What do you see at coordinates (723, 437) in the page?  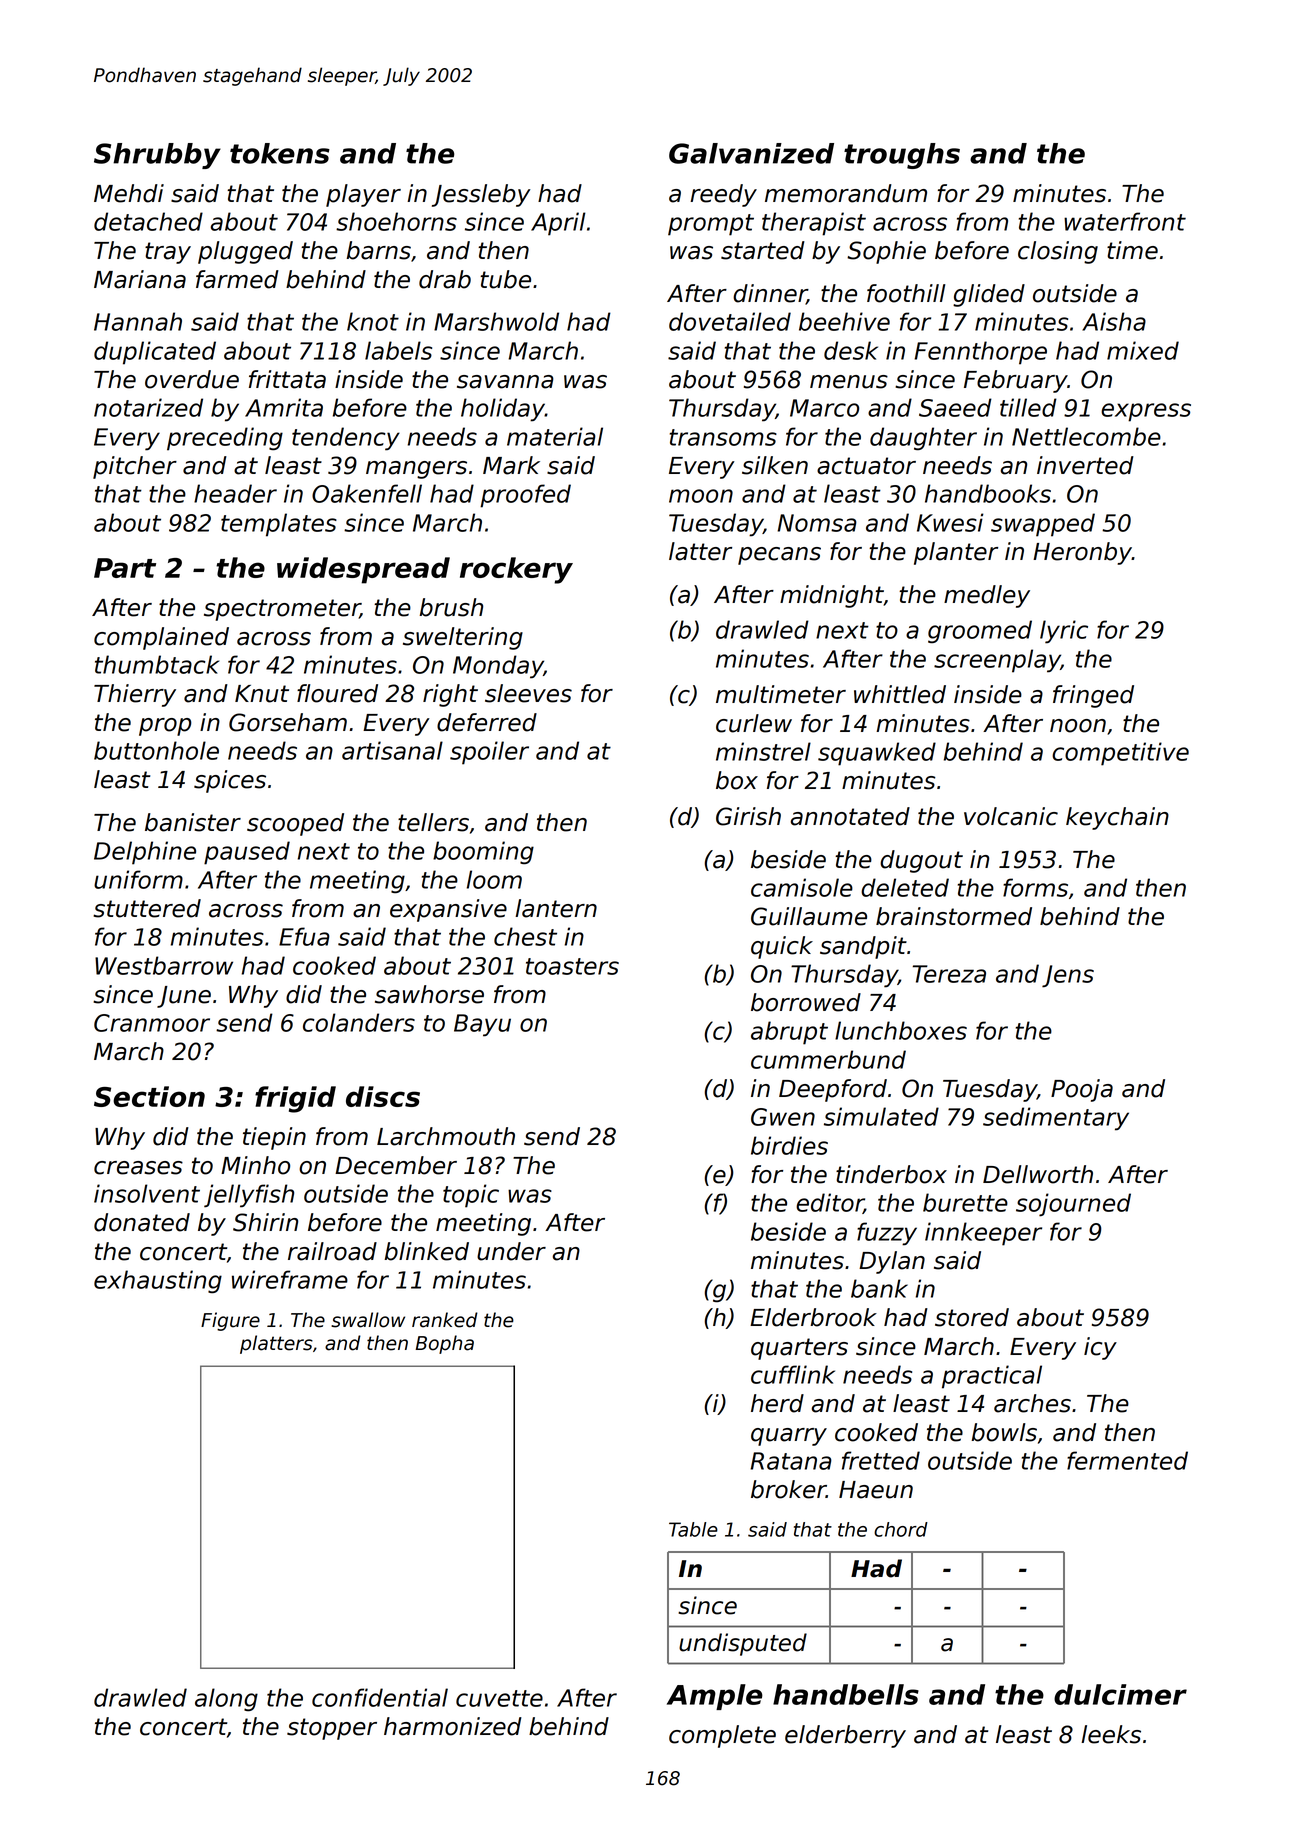 I see `transoms` at bounding box center [723, 437].
